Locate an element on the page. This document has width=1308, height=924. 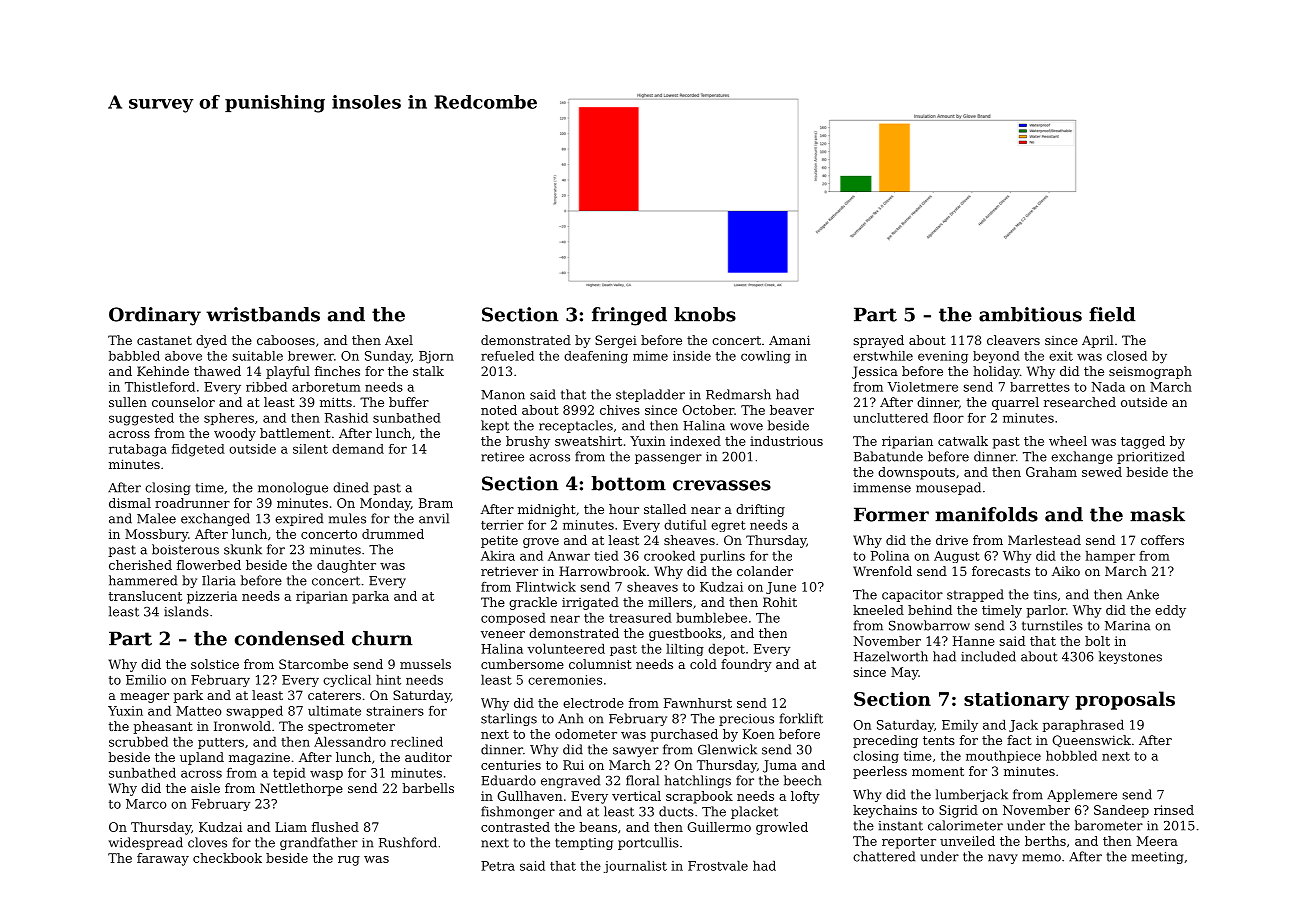
mousepad is located at coordinates (948, 488).
